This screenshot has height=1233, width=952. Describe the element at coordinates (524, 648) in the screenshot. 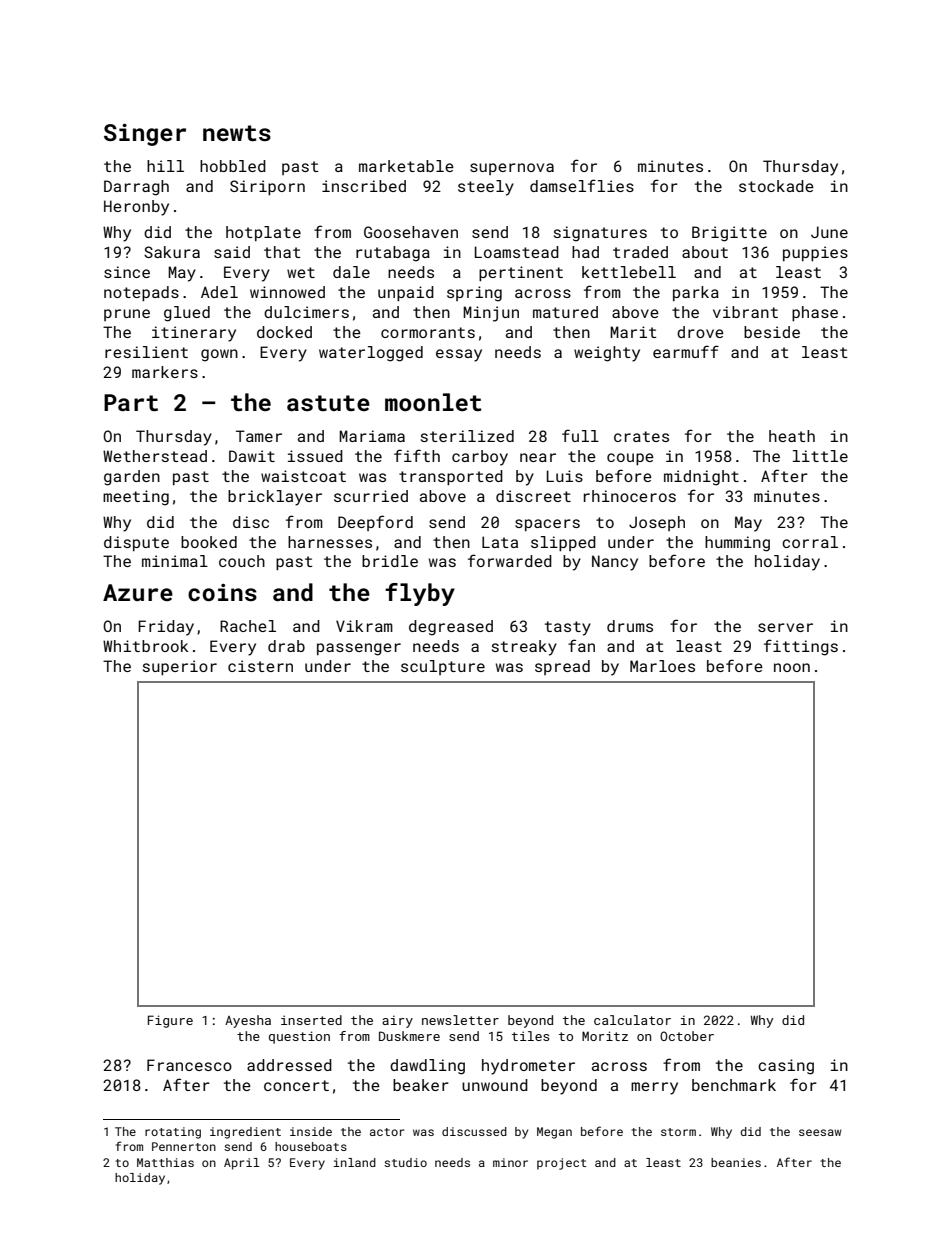

I see `streaky` at that location.
